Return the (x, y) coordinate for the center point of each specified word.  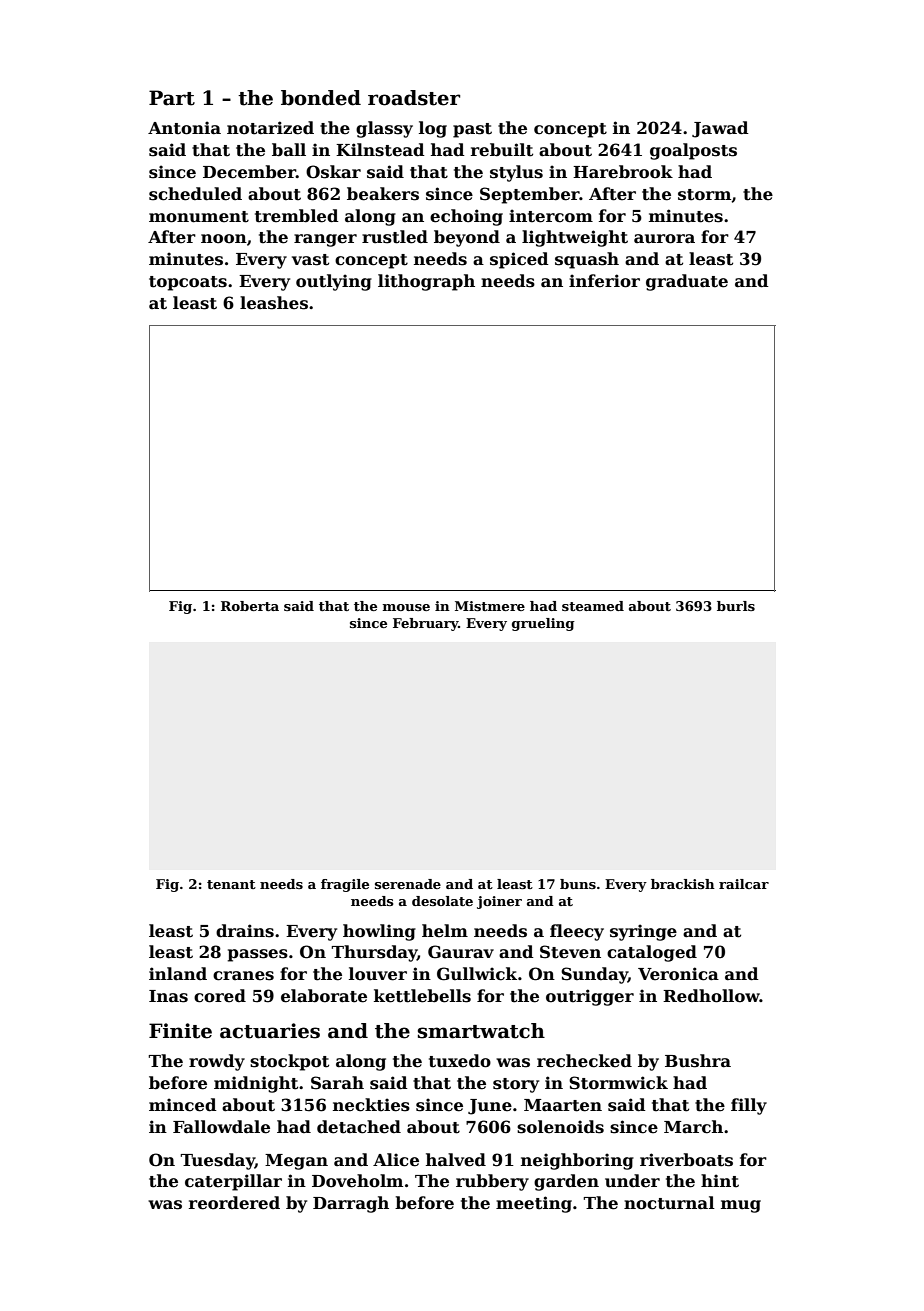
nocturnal (669, 1203)
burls (736, 606)
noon (224, 239)
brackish (683, 884)
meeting (534, 1204)
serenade (408, 884)
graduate (687, 282)
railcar (744, 884)
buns (578, 884)
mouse (406, 607)
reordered (234, 1203)
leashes (274, 303)
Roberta (250, 606)
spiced (519, 260)
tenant (231, 884)
